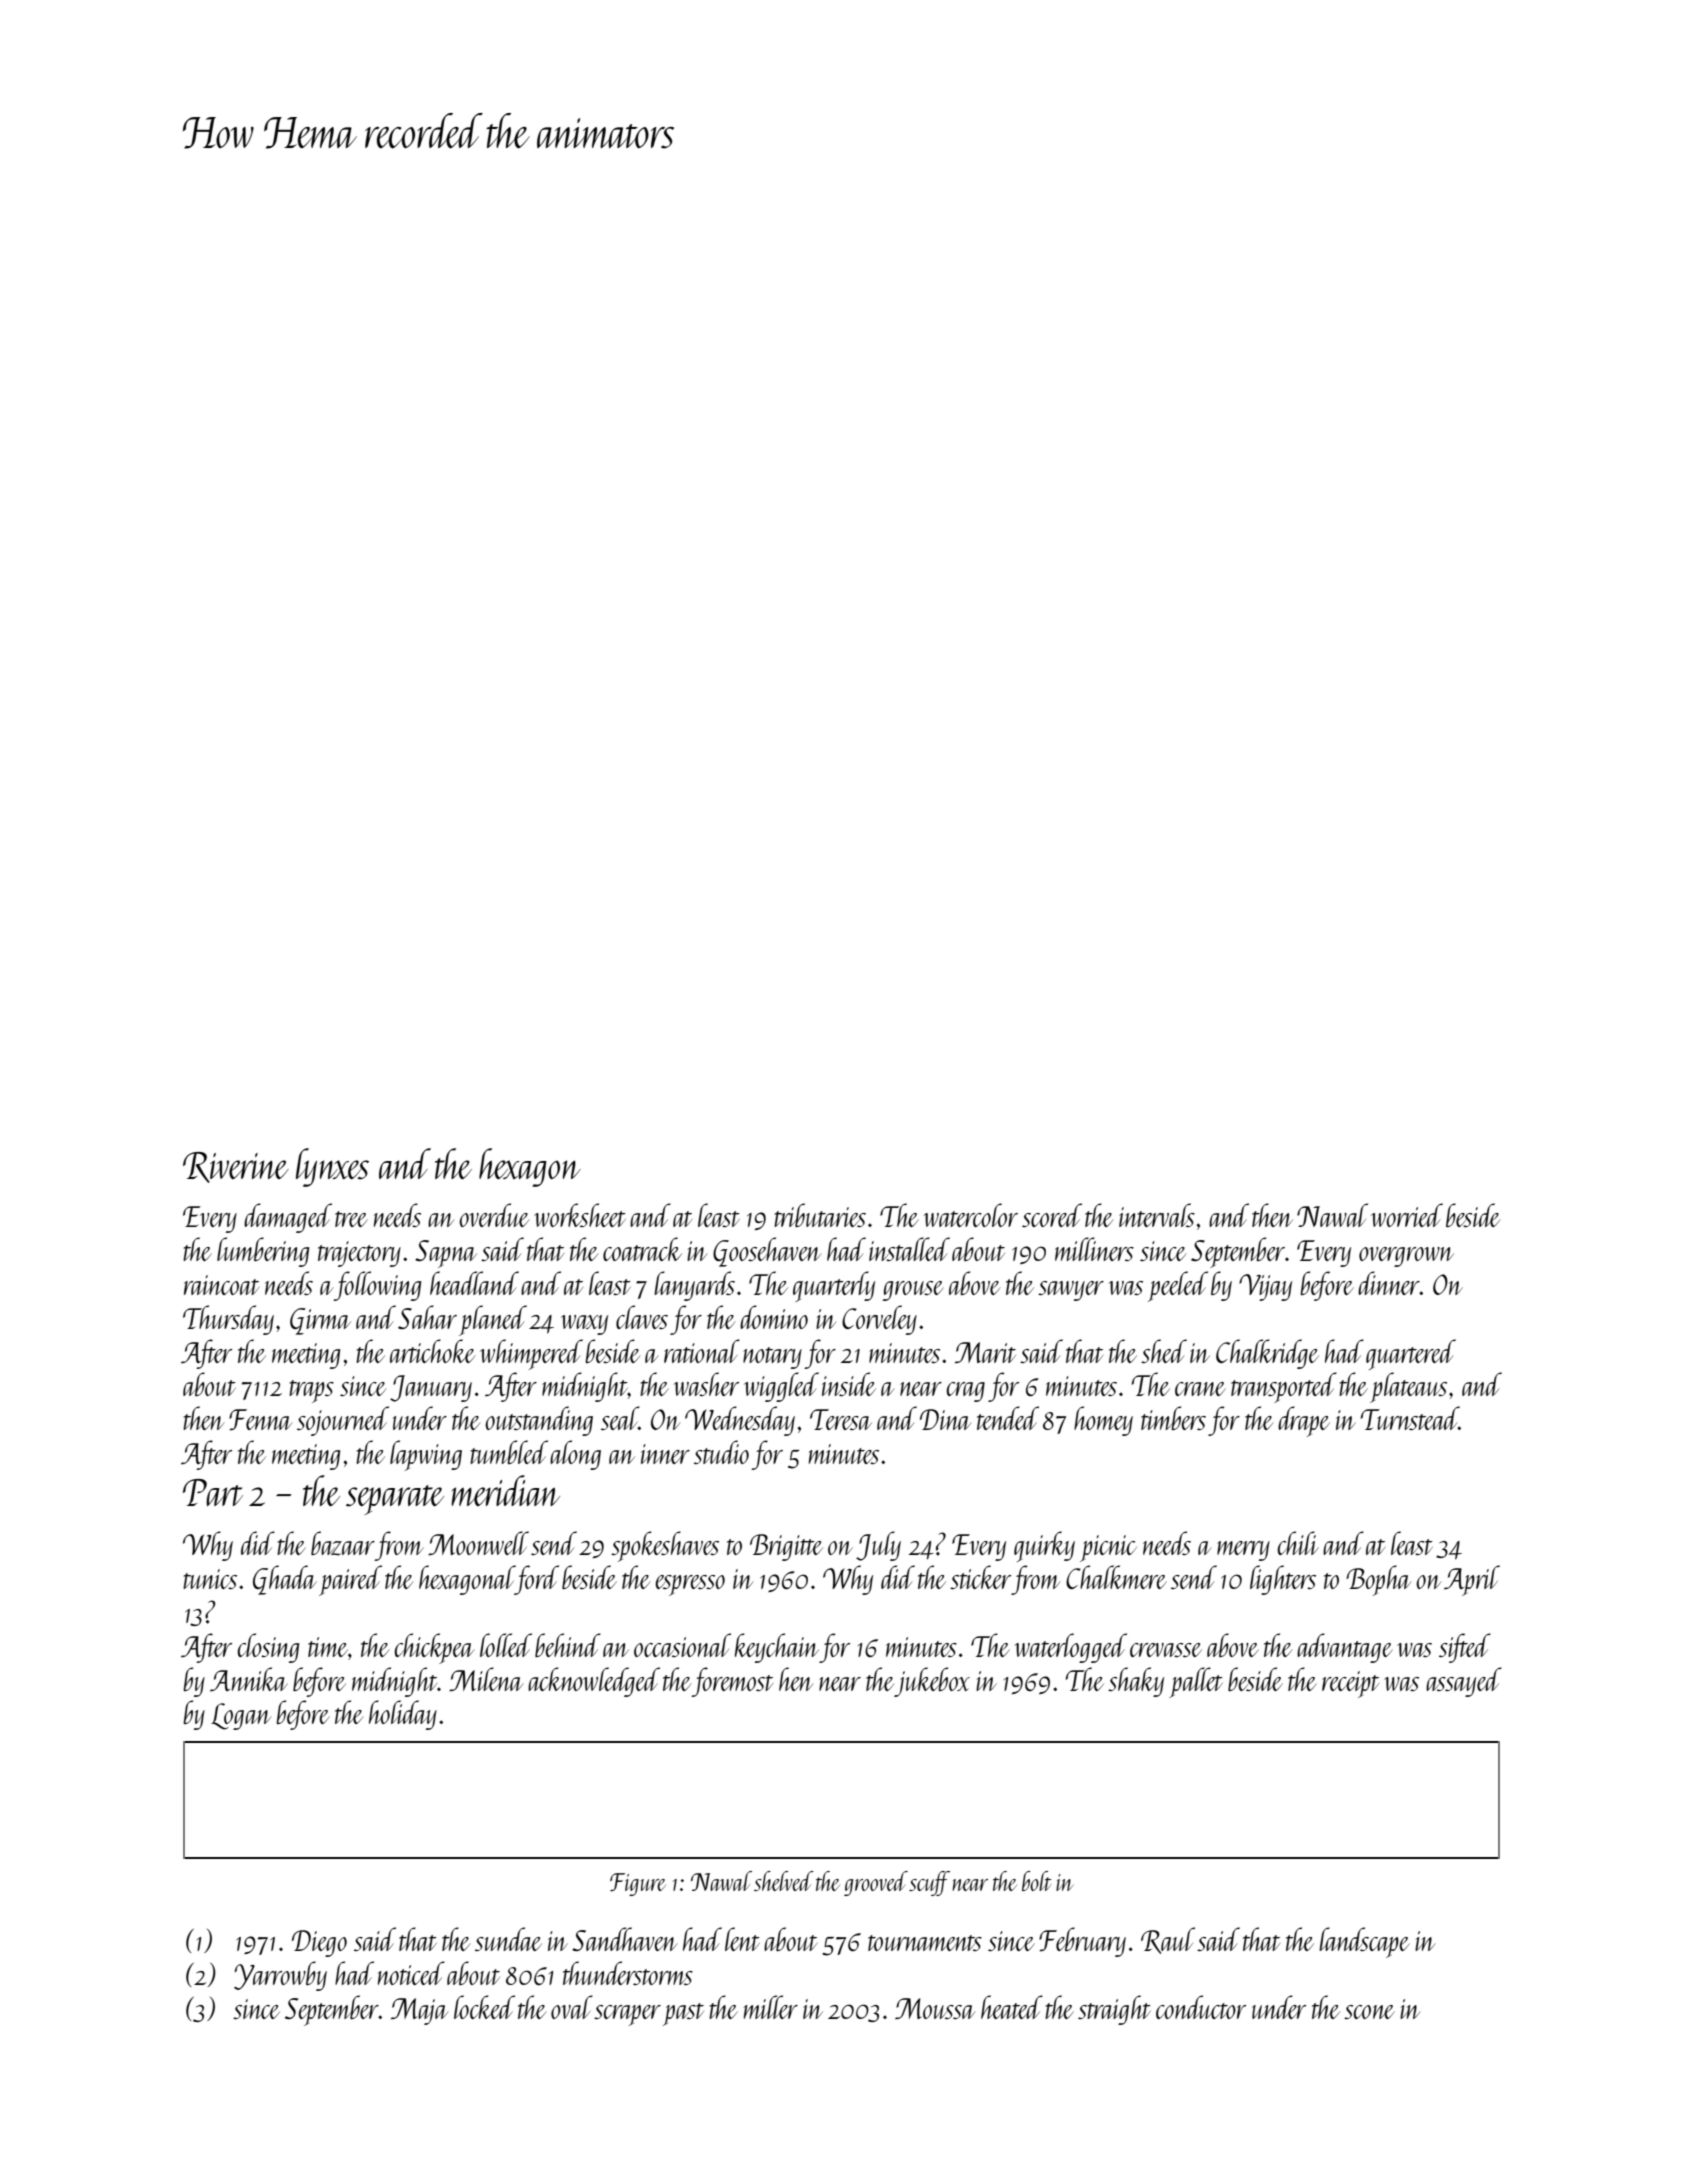 The width and height of the page is (1683, 2178). What do you see at coordinates (1283, 1580) in the page?
I see `lighters` at bounding box center [1283, 1580].
